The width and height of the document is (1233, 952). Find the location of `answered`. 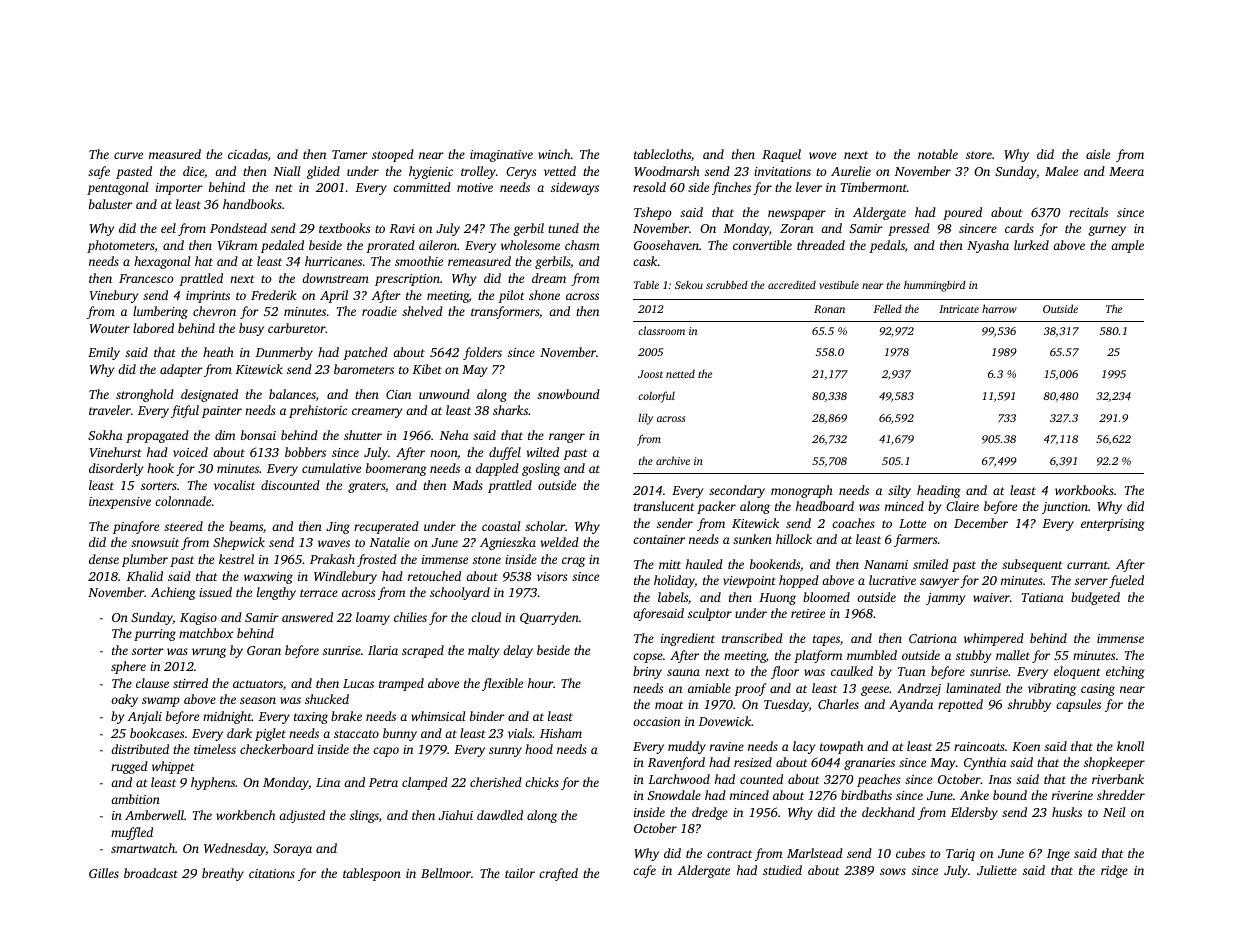

answered is located at coordinates (307, 617).
